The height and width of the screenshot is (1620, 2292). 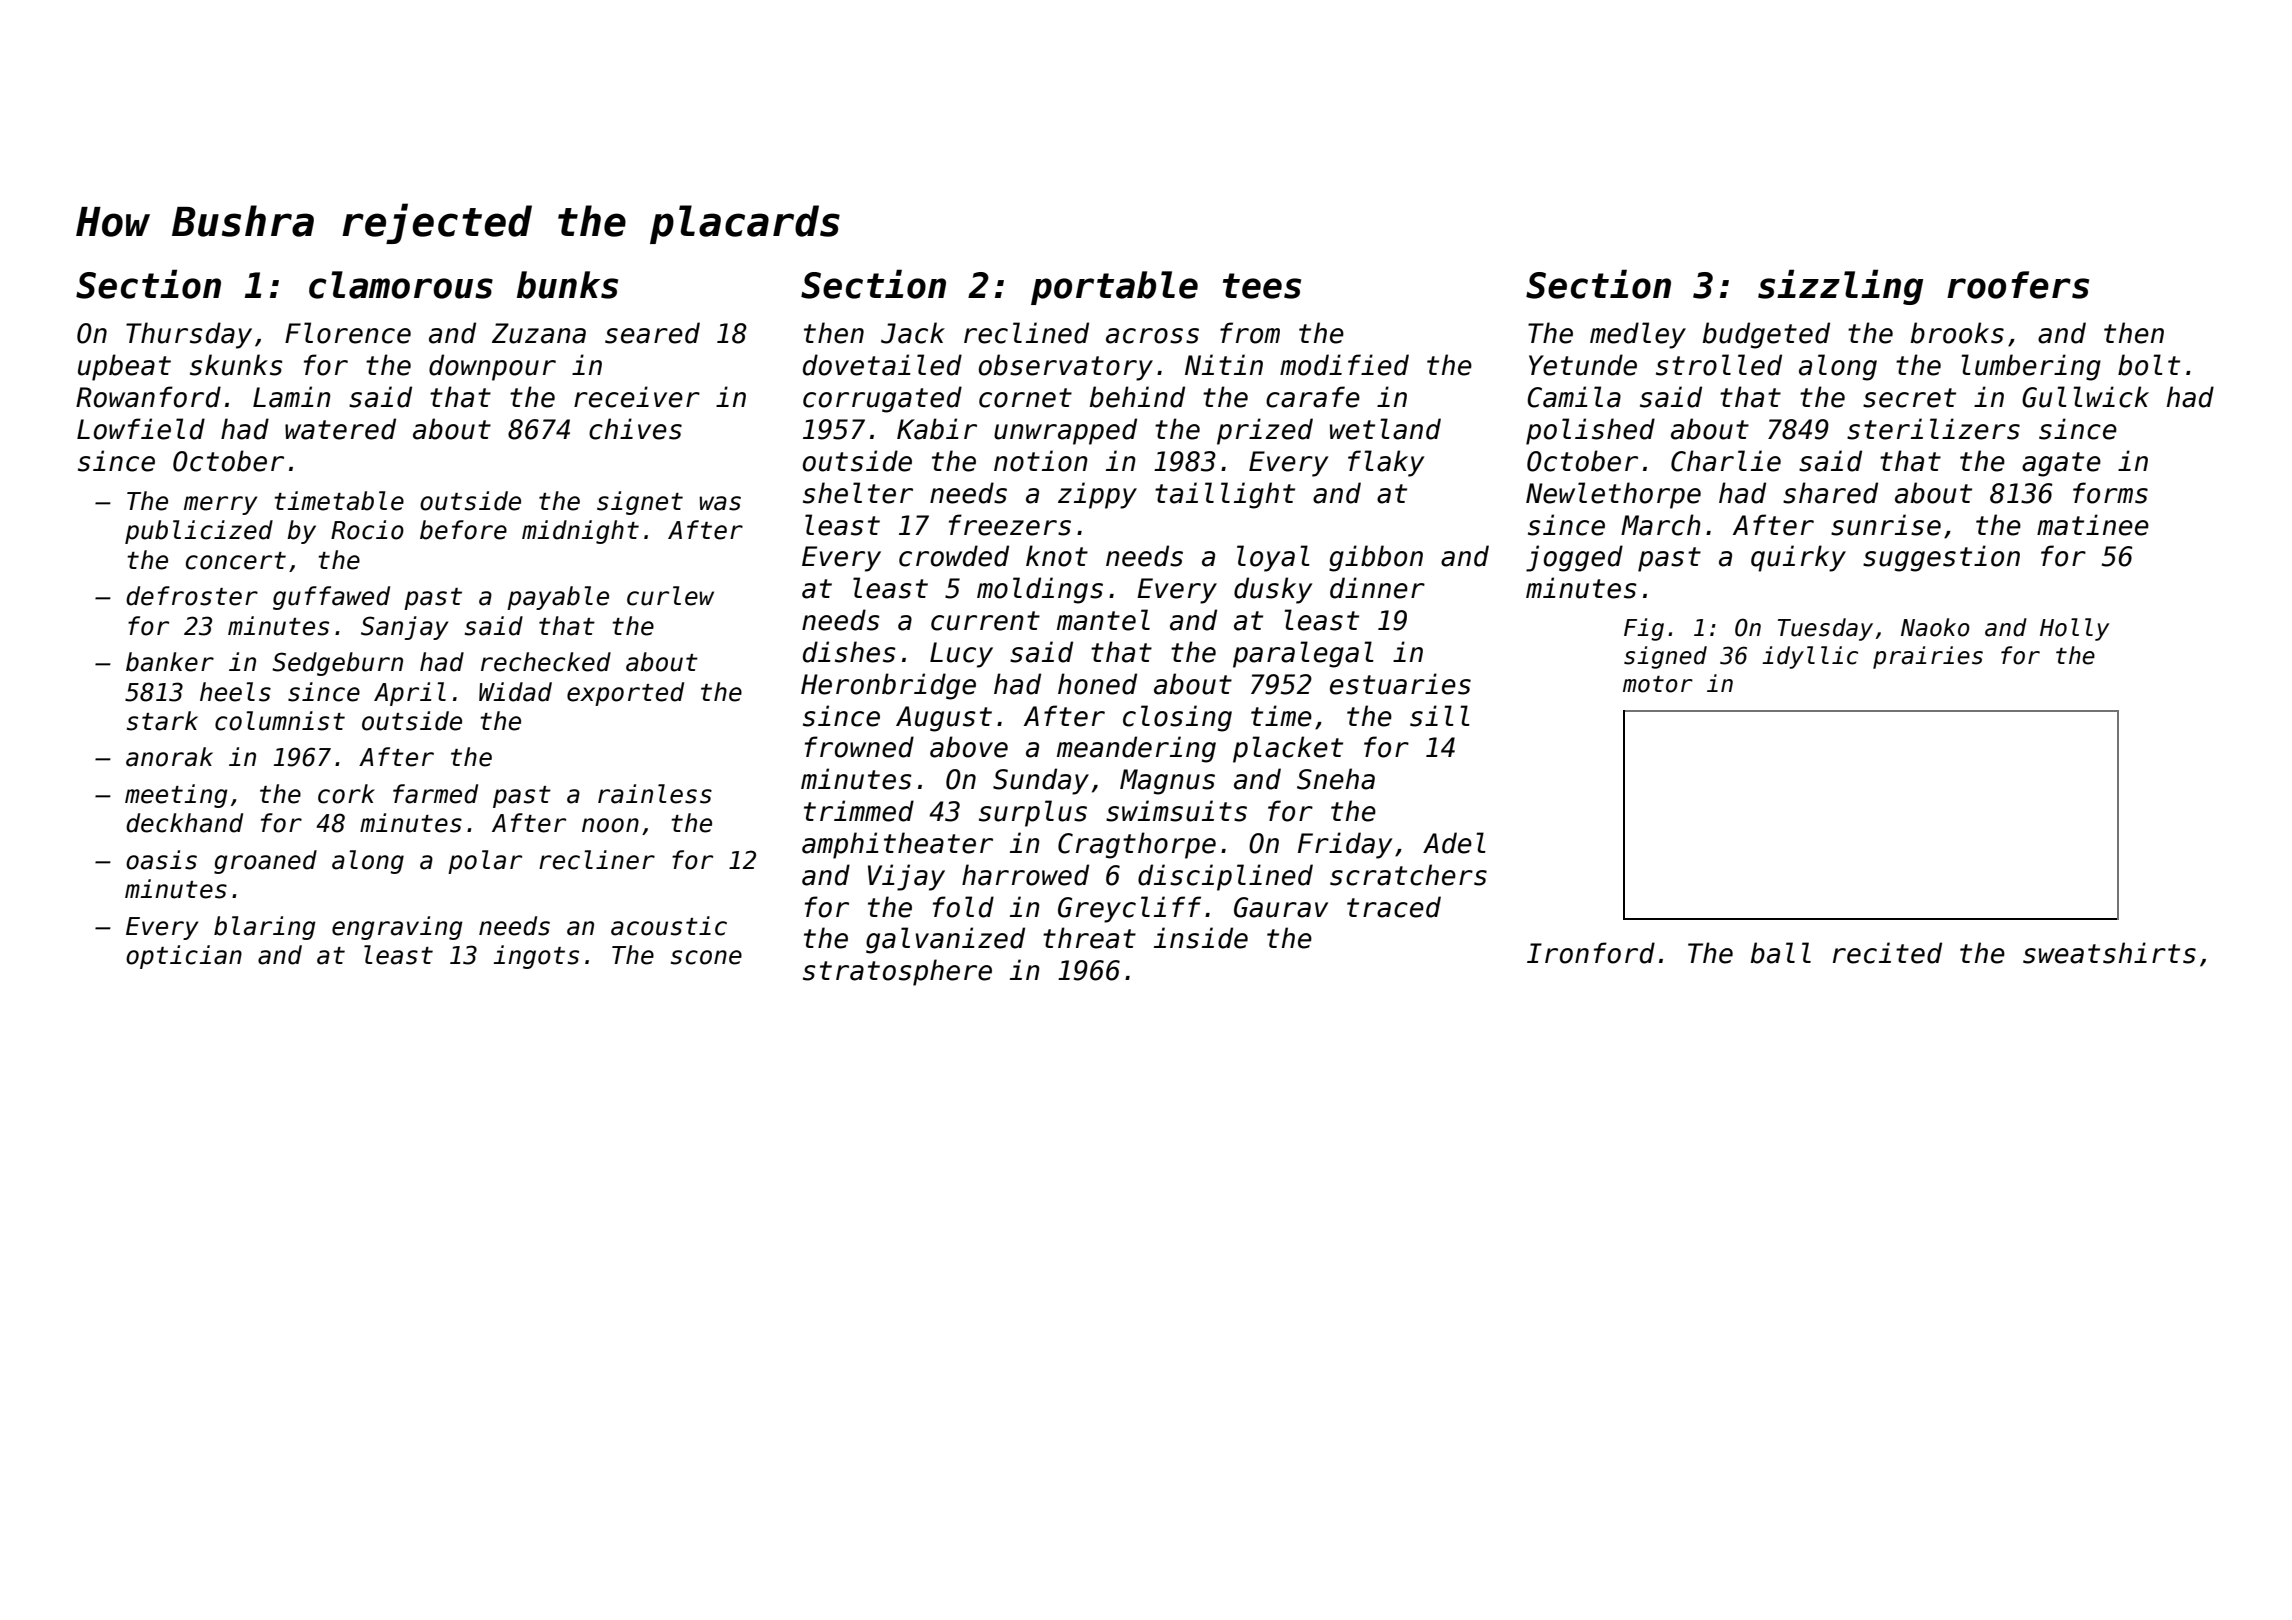 What do you see at coordinates (913, 333) in the screenshot?
I see `Jack` at bounding box center [913, 333].
